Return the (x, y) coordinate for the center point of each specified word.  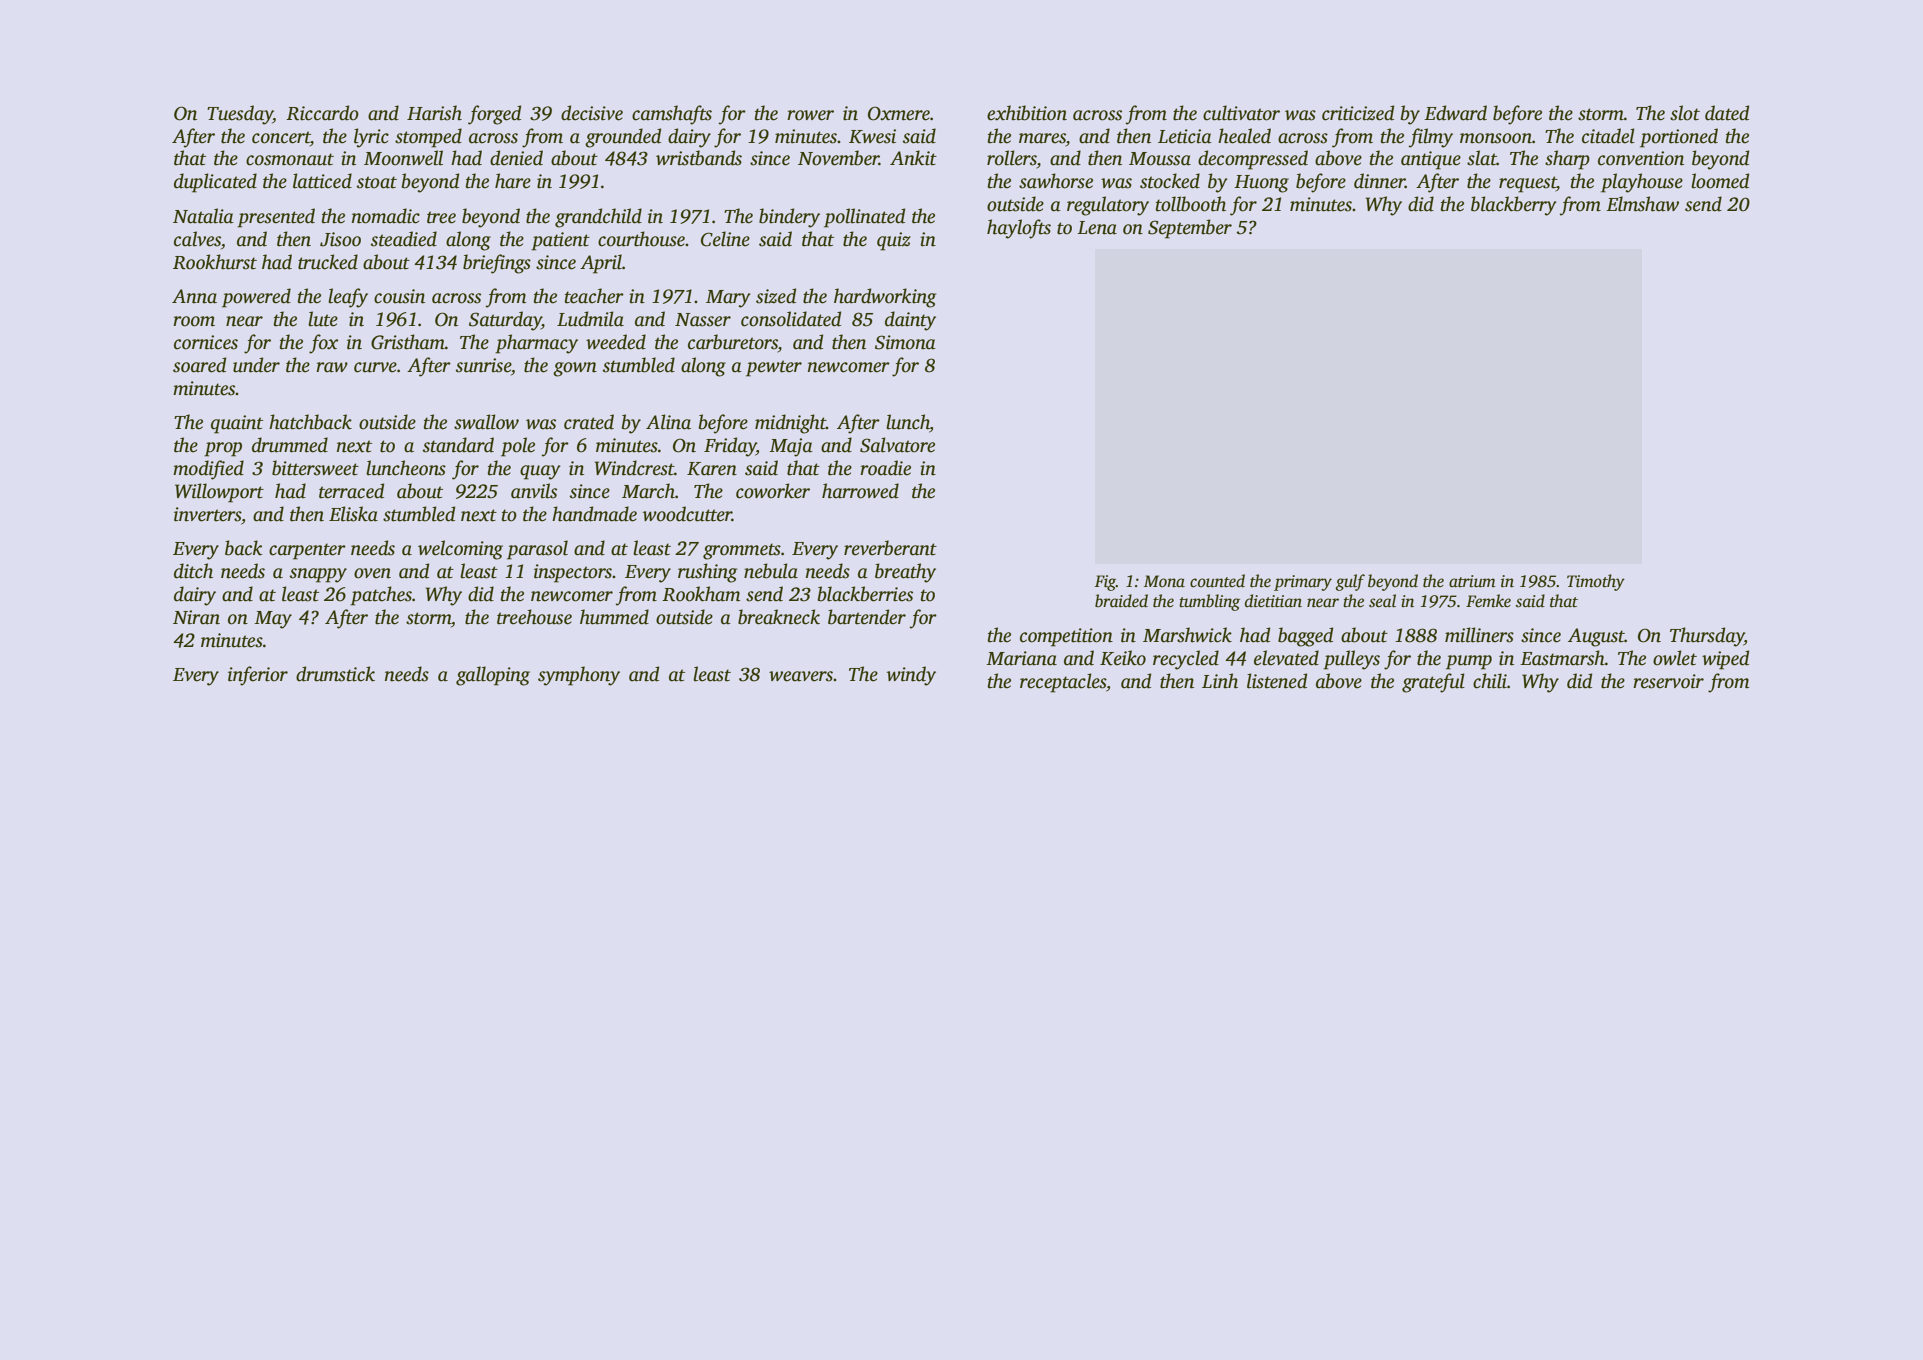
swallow (486, 422)
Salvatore (897, 445)
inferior (258, 676)
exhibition (1027, 113)
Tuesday (240, 115)
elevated (1286, 658)
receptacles (1063, 683)
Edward (1455, 113)
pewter (774, 368)
